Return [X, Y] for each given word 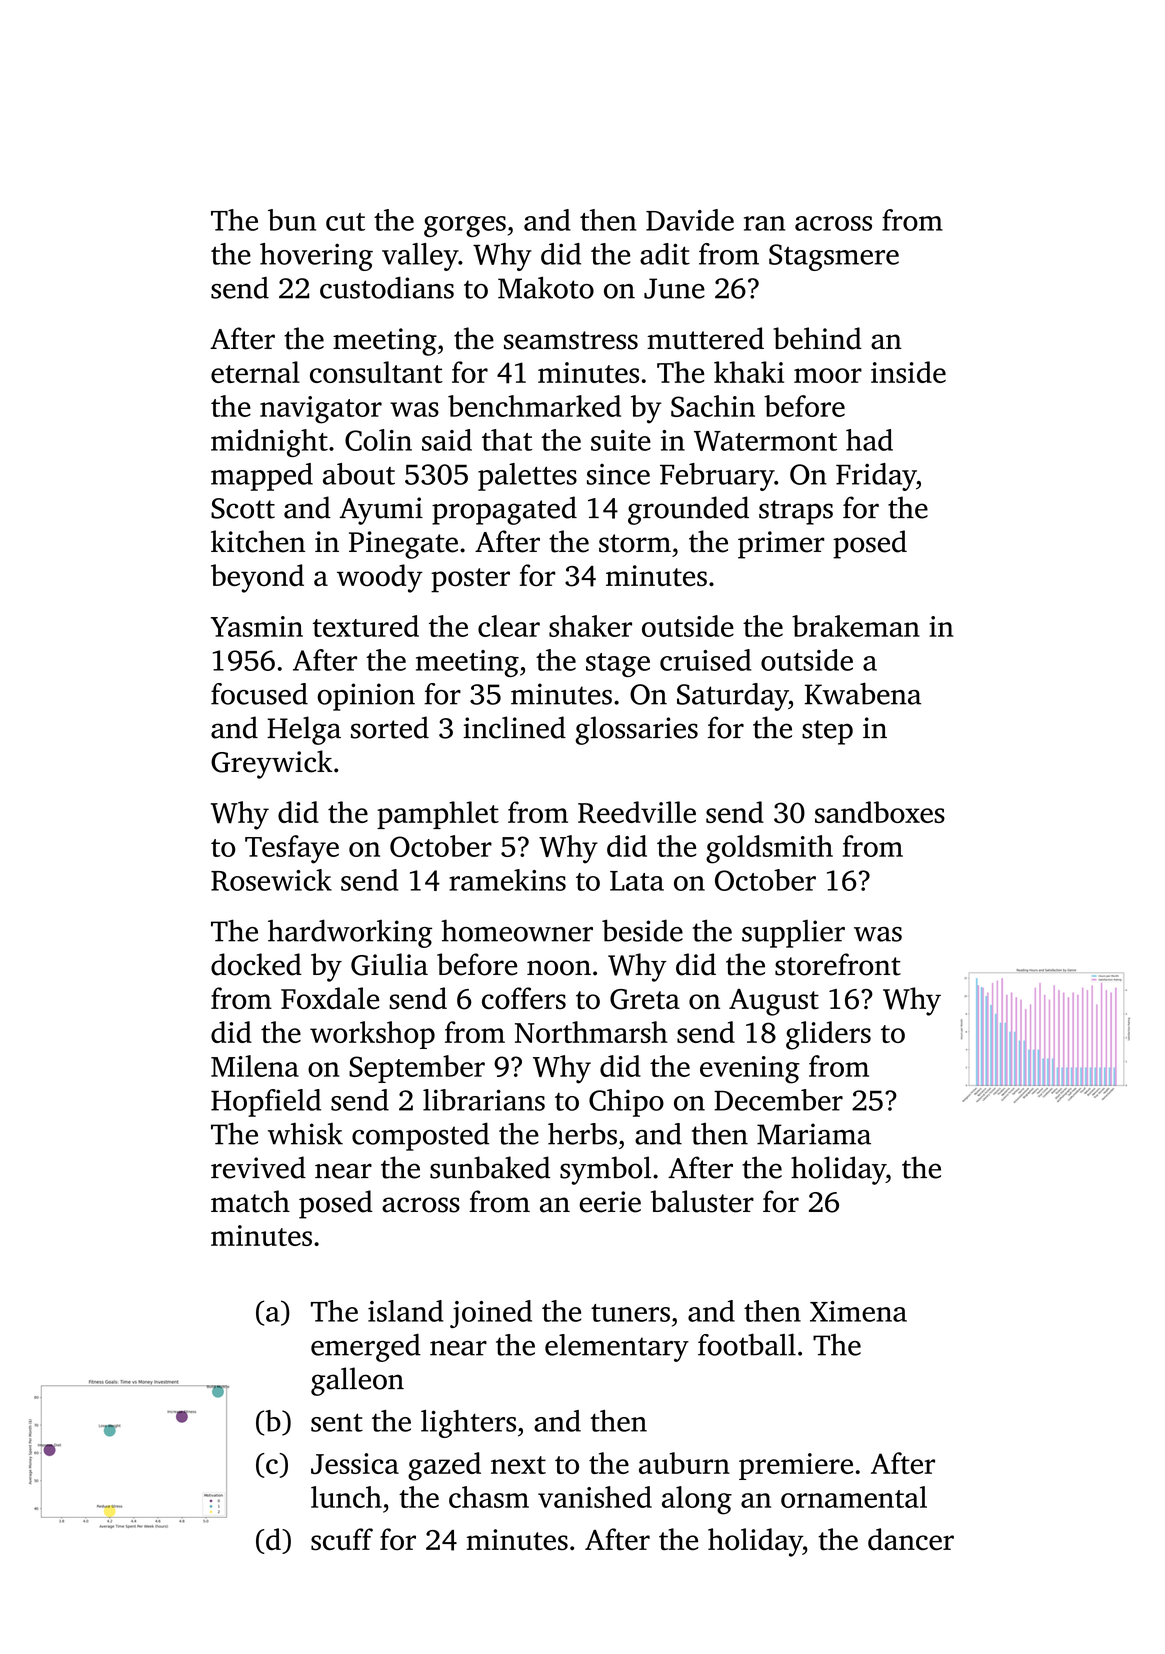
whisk [305, 1134]
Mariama [814, 1134]
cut [345, 222]
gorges [465, 226]
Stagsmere [834, 257]
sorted [390, 727]
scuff [342, 1539]
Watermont [765, 441]
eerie [610, 1202]
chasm [489, 1497]
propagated [504, 510]
